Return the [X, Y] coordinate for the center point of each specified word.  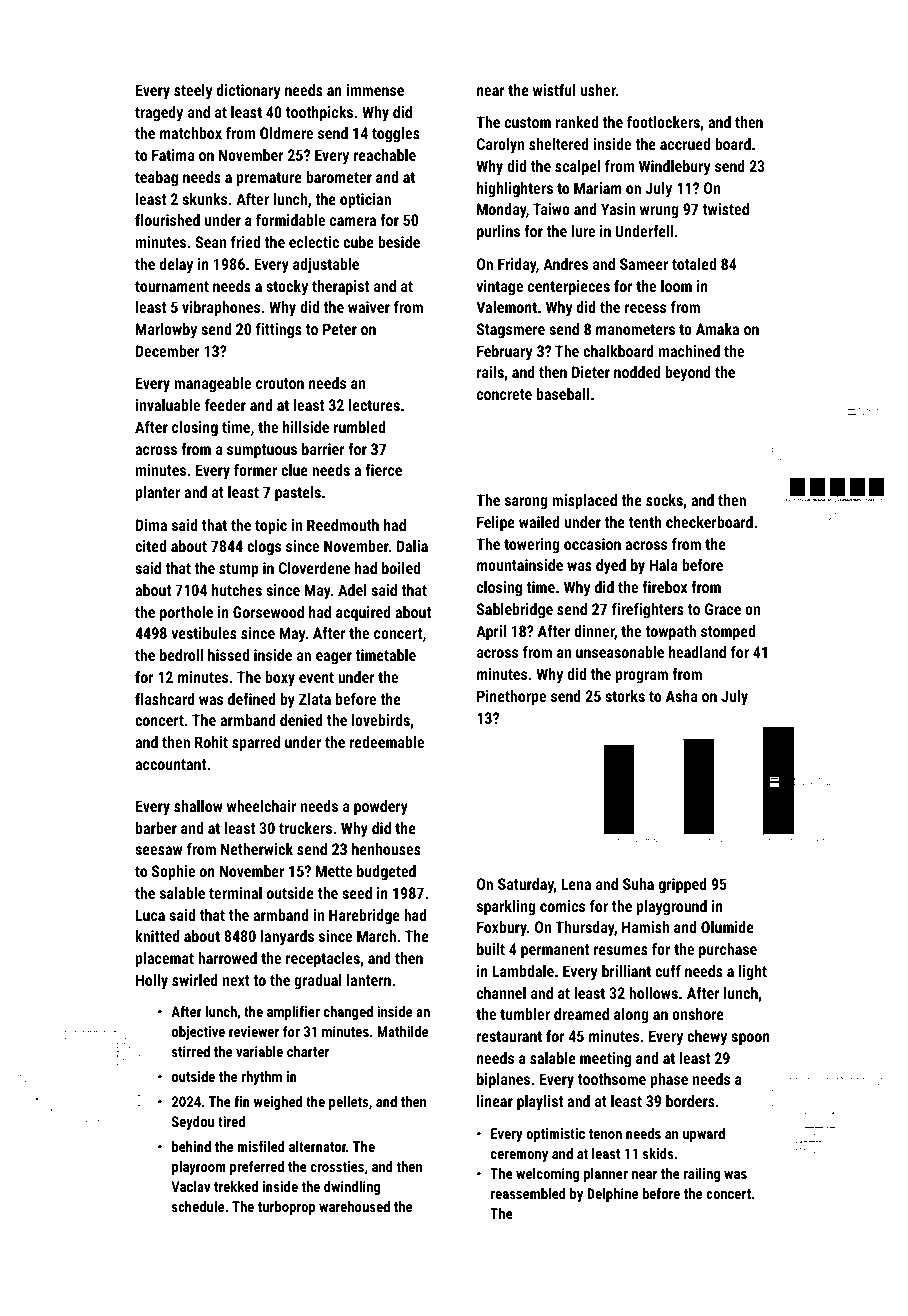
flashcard [165, 699]
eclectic [314, 242]
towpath [670, 633]
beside [399, 242]
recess [645, 308]
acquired [363, 614]
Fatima [173, 155]
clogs [264, 548]
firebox [664, 587]
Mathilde [402, 1031]
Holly [152, 982]
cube [358, 242]
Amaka [717, 329]
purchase [728, 951]
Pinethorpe [511, 698]
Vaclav [191, 1186]
